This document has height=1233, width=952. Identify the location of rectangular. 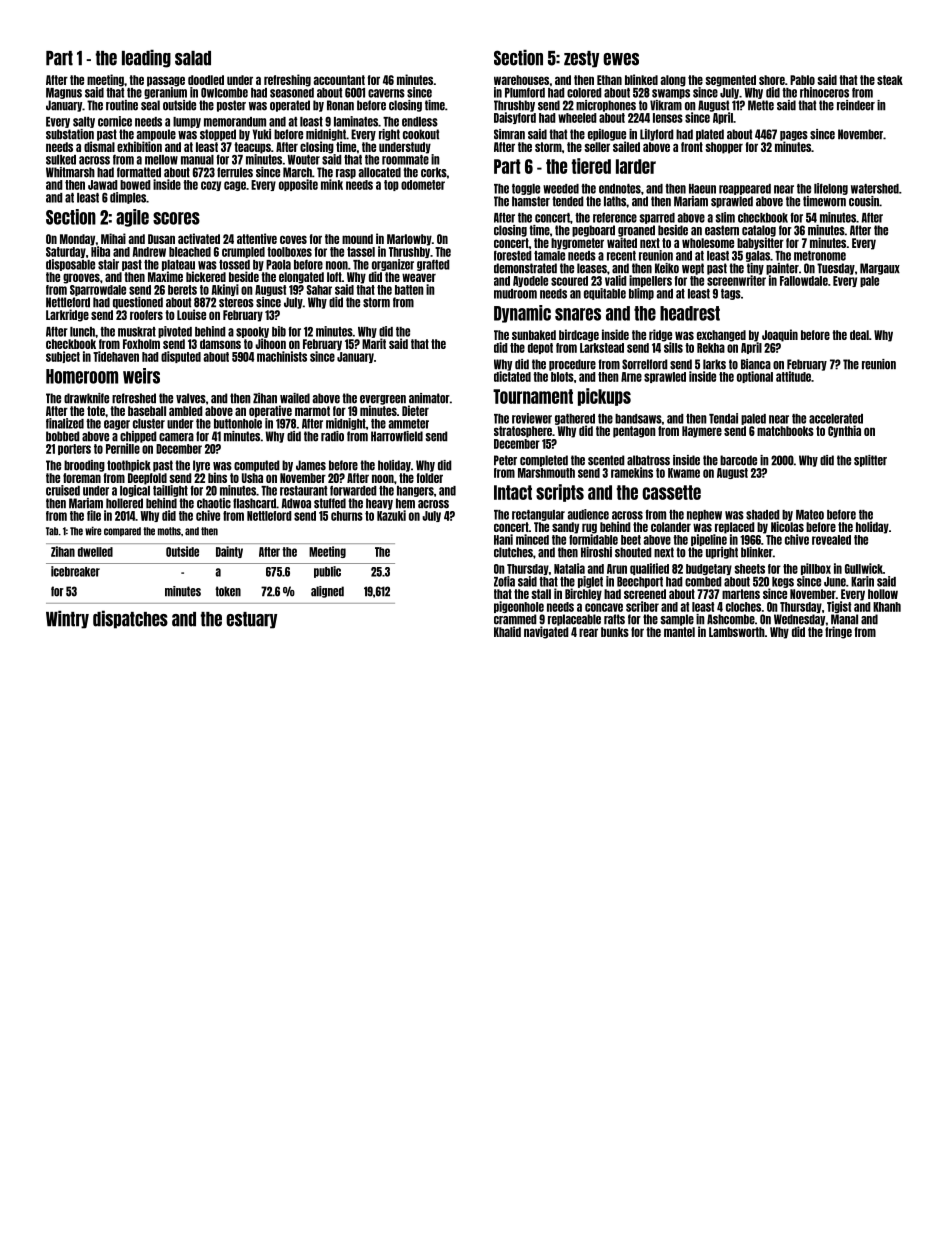
(538, 515).
